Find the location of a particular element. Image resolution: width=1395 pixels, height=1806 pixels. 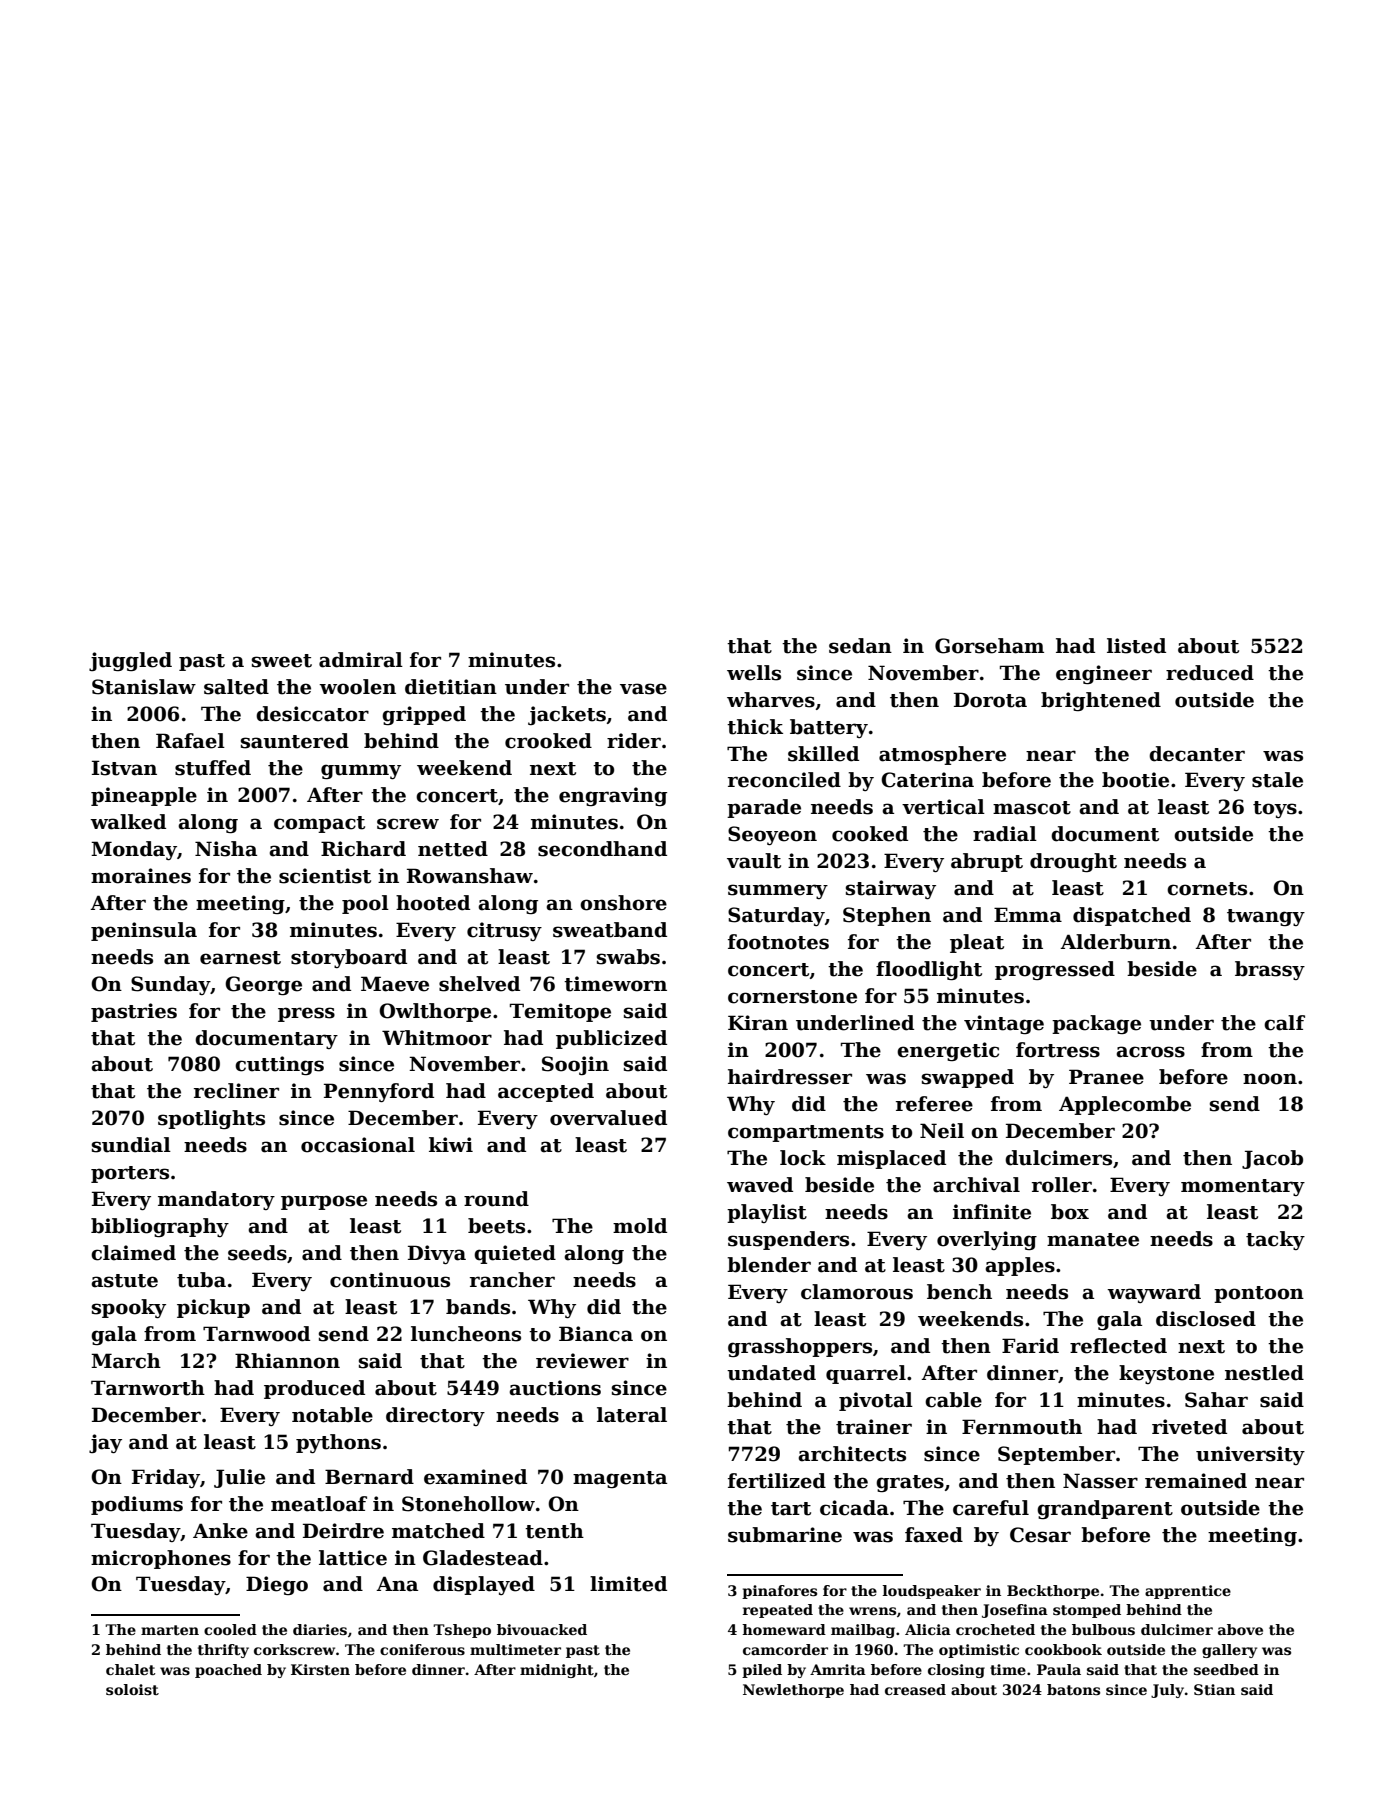

tenth is located at coordinates (554, 1531).
